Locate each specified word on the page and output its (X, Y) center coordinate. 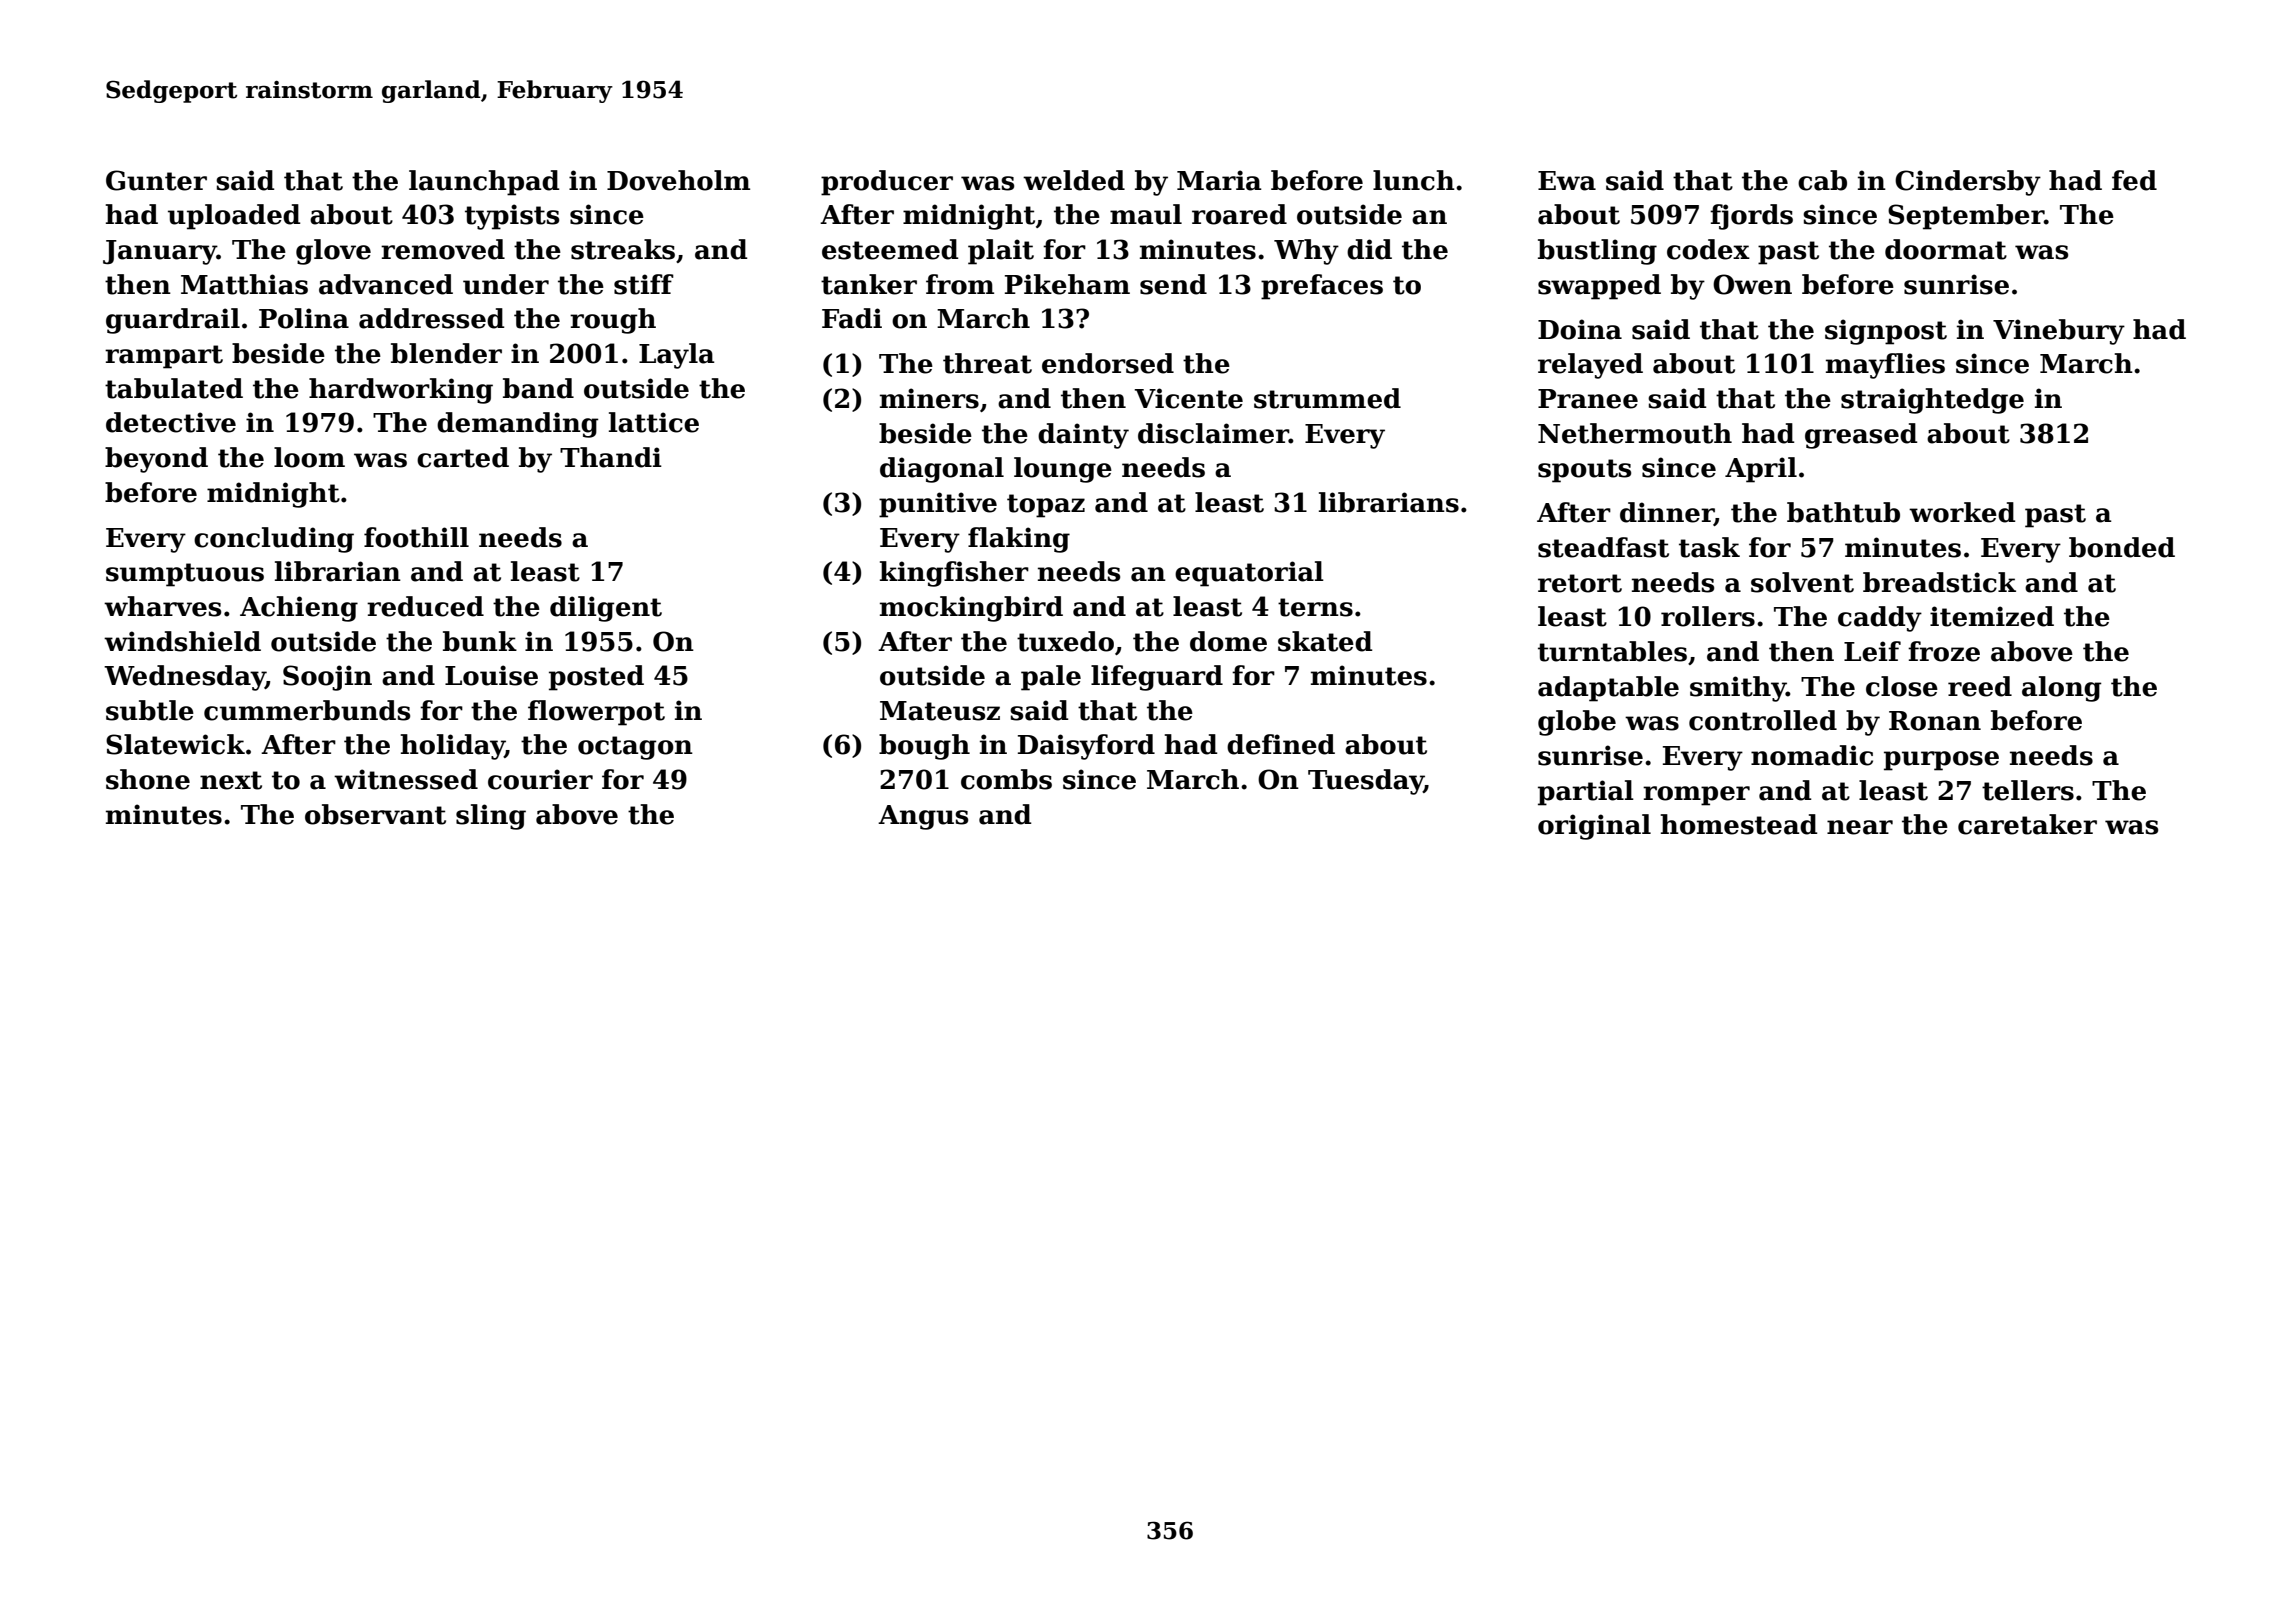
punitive (938, 505)
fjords (1751, 217)
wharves (162, 606)
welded (1074, 180)
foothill (416, 537)
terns (1315, 607)
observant (375, 814)
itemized (1992, 616)
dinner (1667, 513)
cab (1822, 180)
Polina (304, 318)
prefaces (1322, 287)
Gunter (156, 180)
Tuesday (1366, 782)
